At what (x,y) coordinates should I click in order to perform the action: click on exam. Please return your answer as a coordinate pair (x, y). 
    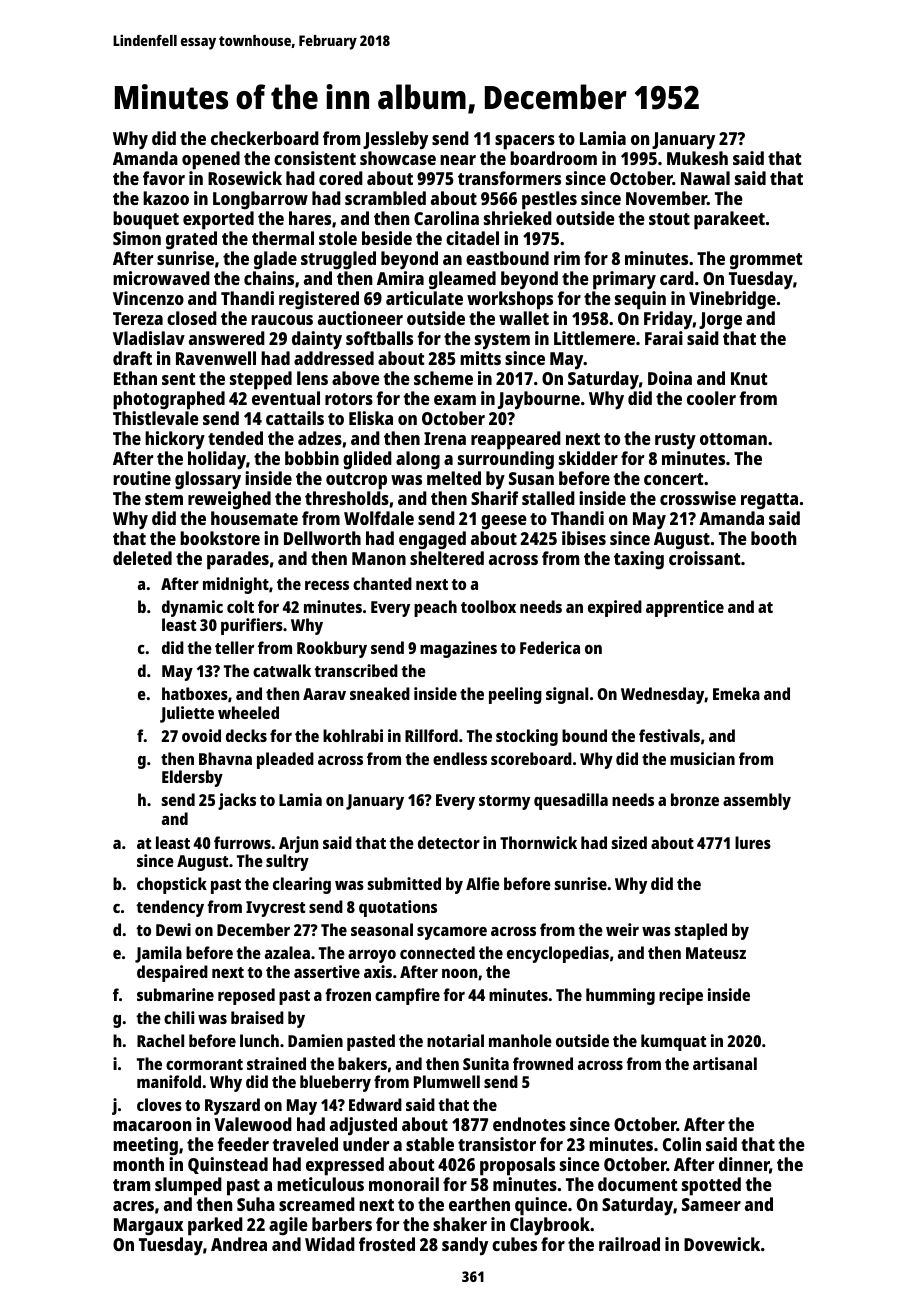
    Looking at the image, I should click on (455, 400).
